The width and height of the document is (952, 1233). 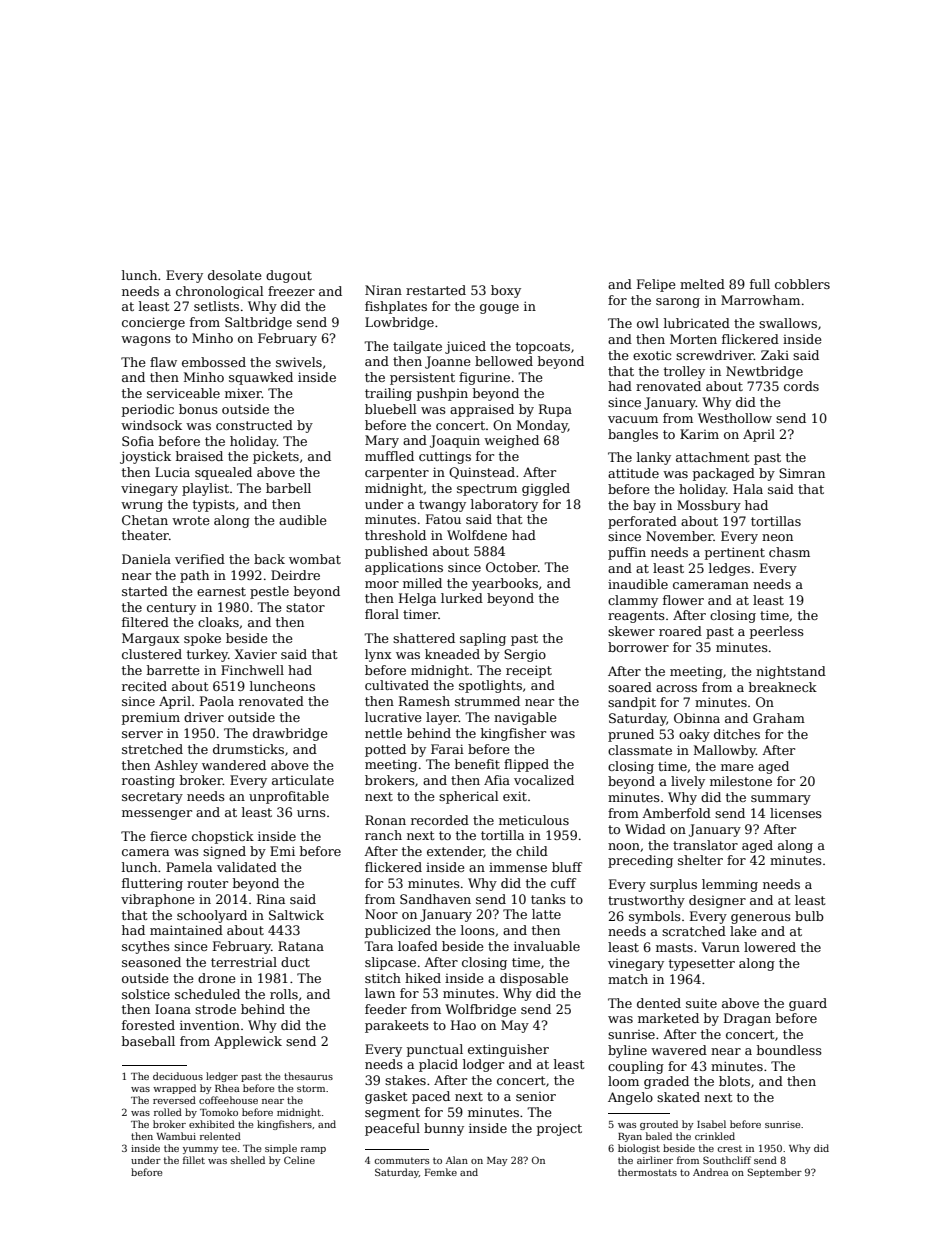 What do you see at coordinates (290, 734) in the document?
I see `drawbridge` at bounding box center [290, 734].
